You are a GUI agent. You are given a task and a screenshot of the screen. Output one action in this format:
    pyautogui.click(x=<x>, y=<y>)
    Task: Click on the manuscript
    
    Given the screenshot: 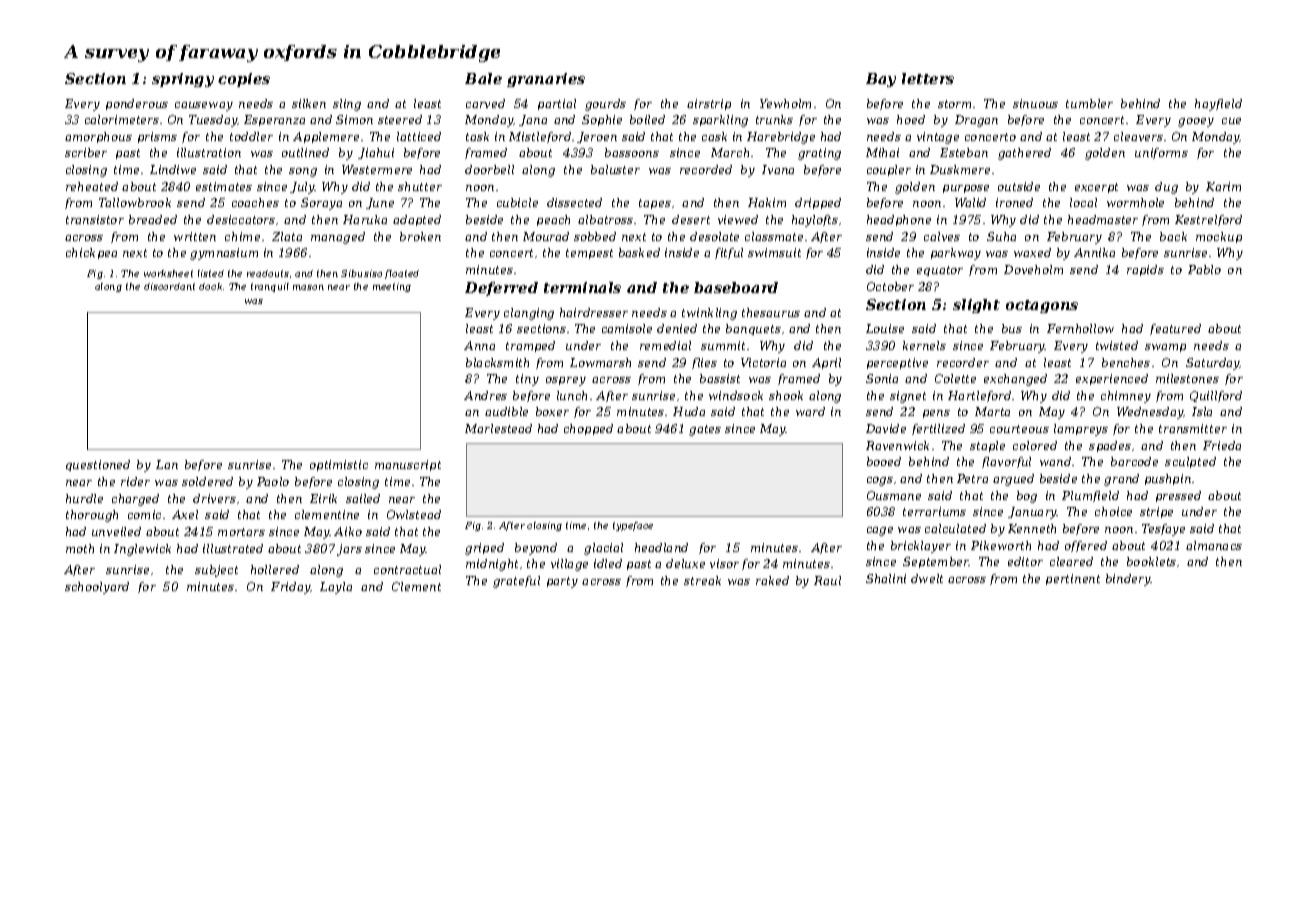 What is the action you would take?
    pyautogui.click(x=408, y=465)
